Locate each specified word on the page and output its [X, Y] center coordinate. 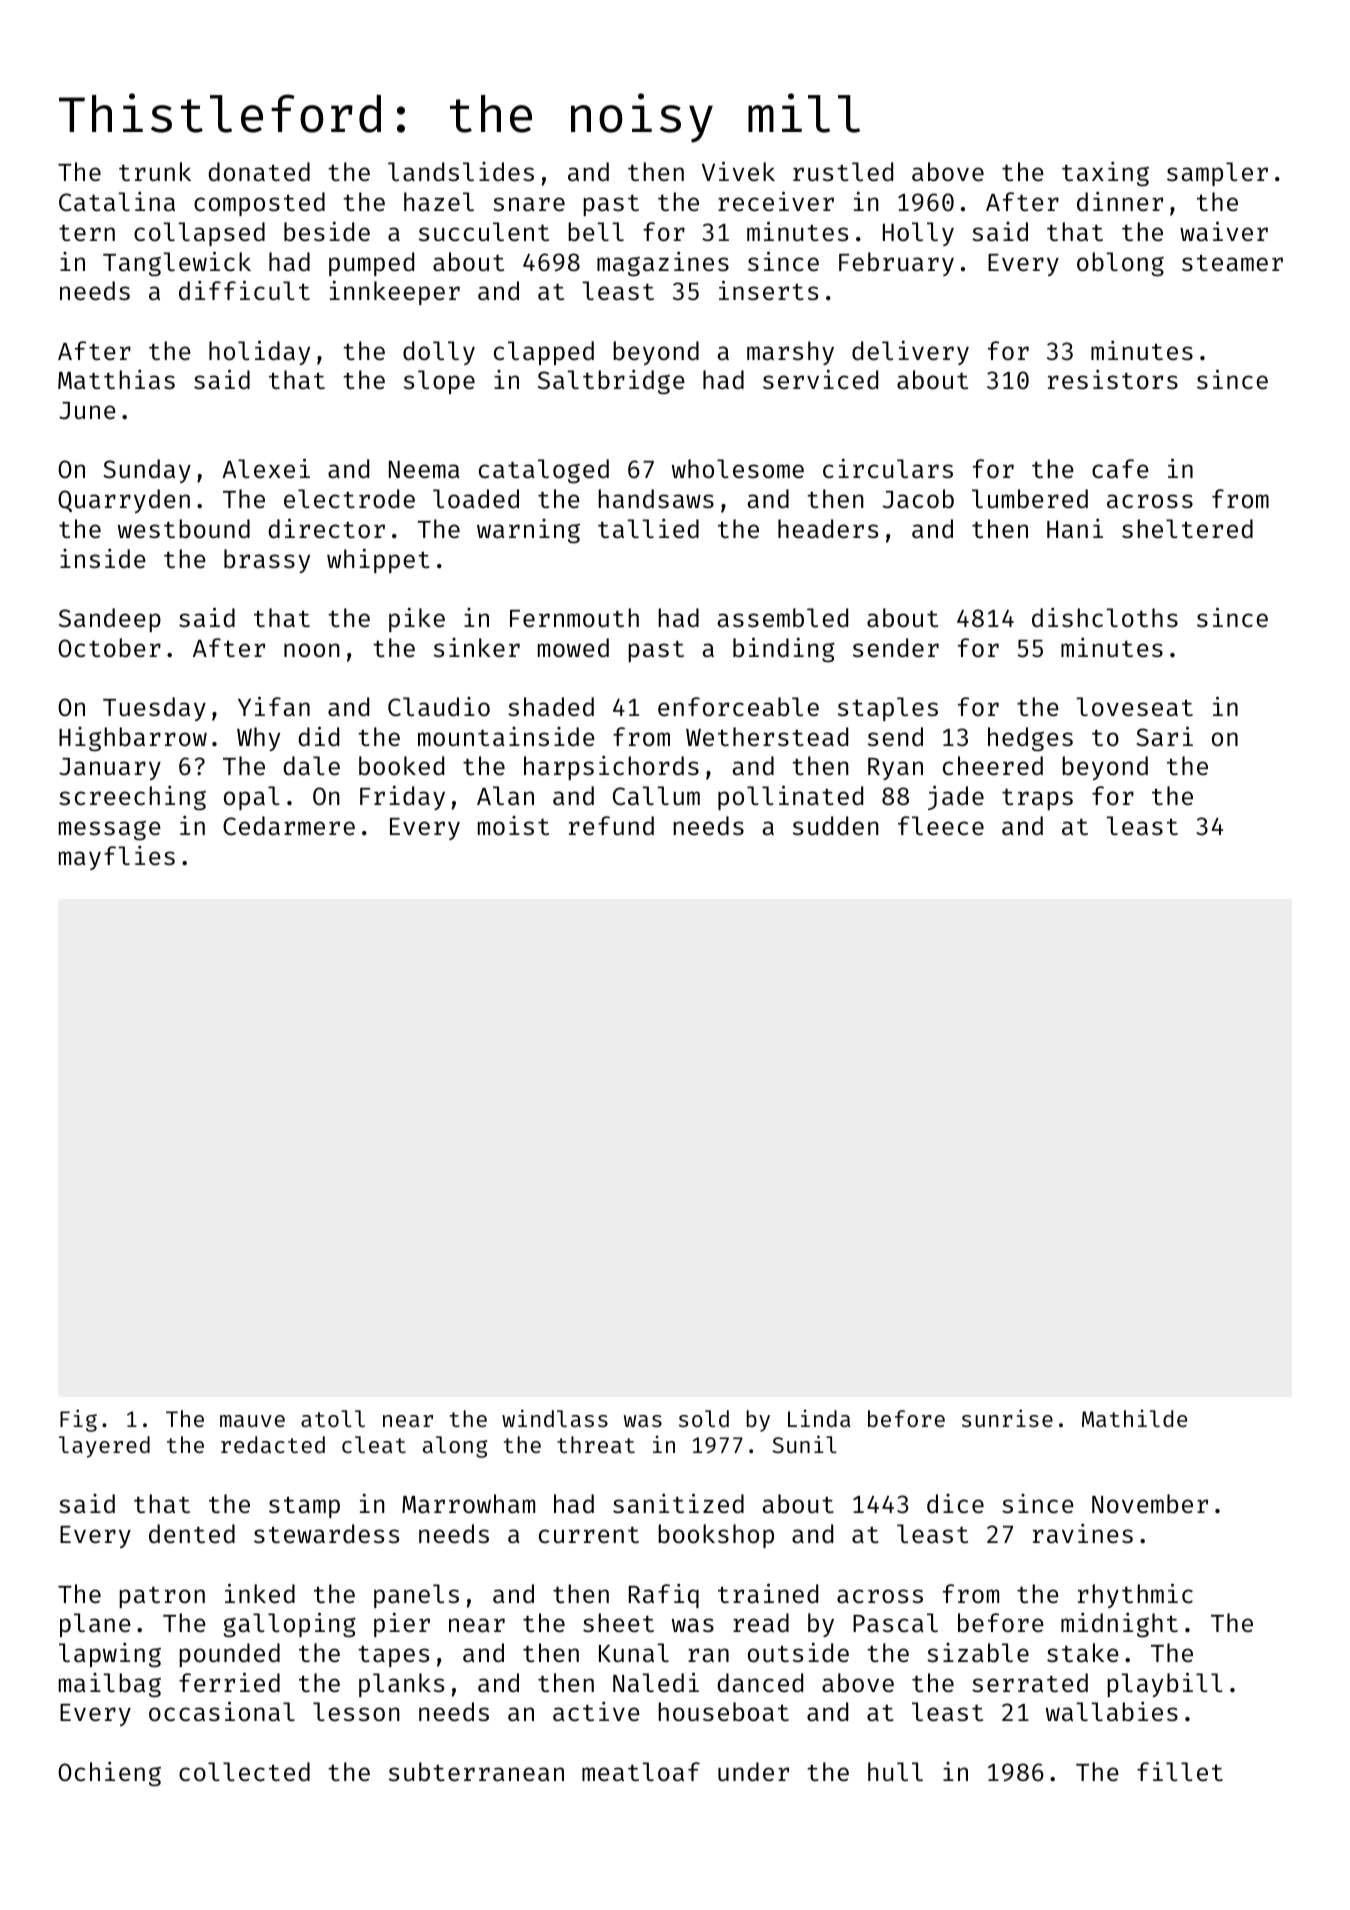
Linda [819, 1418]
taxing [1105, 174]
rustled [843, 172]
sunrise [1007, 1418]
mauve [252, 1421]
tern [87, 233]
